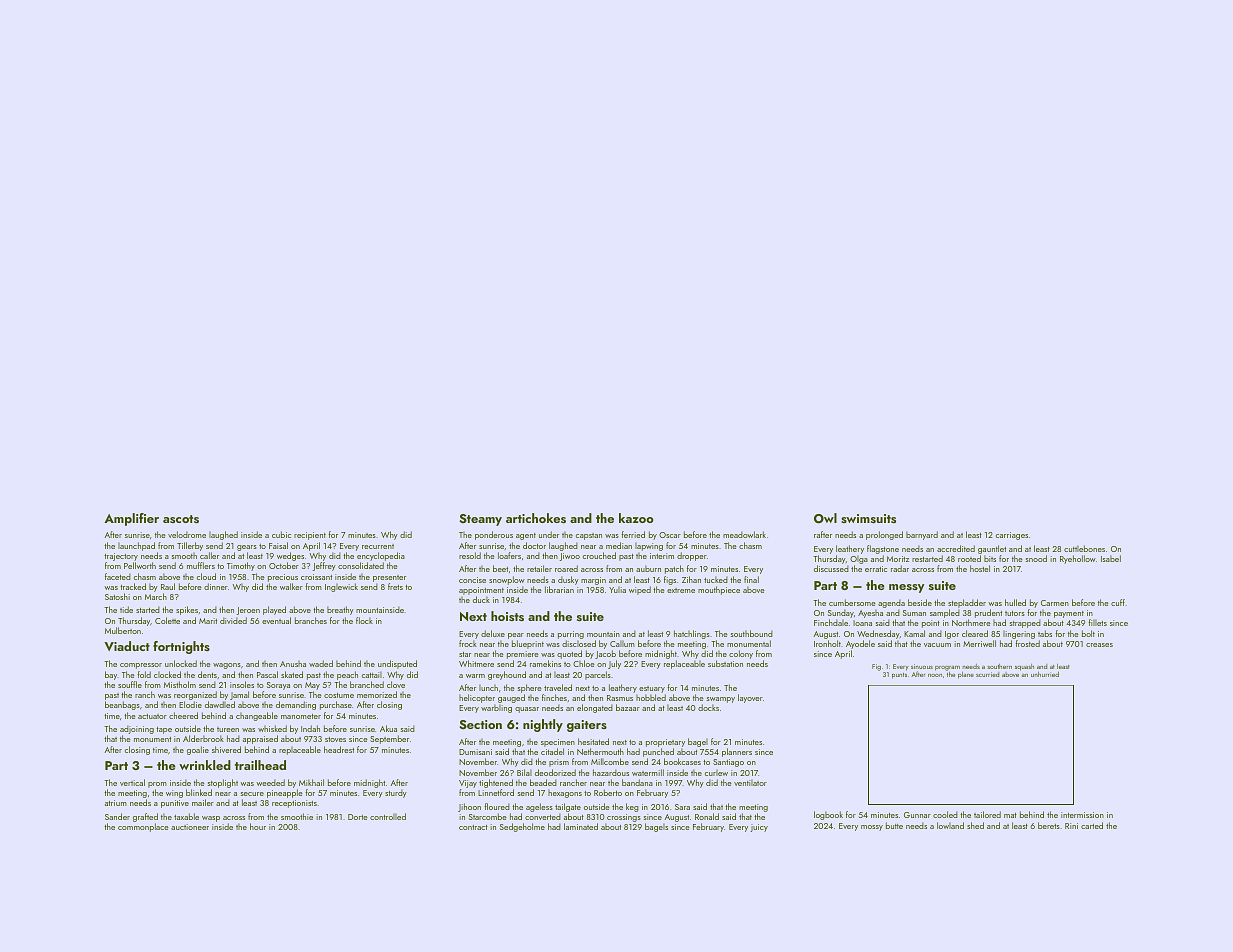  I want to click on carriages, so click(1012, 536).
